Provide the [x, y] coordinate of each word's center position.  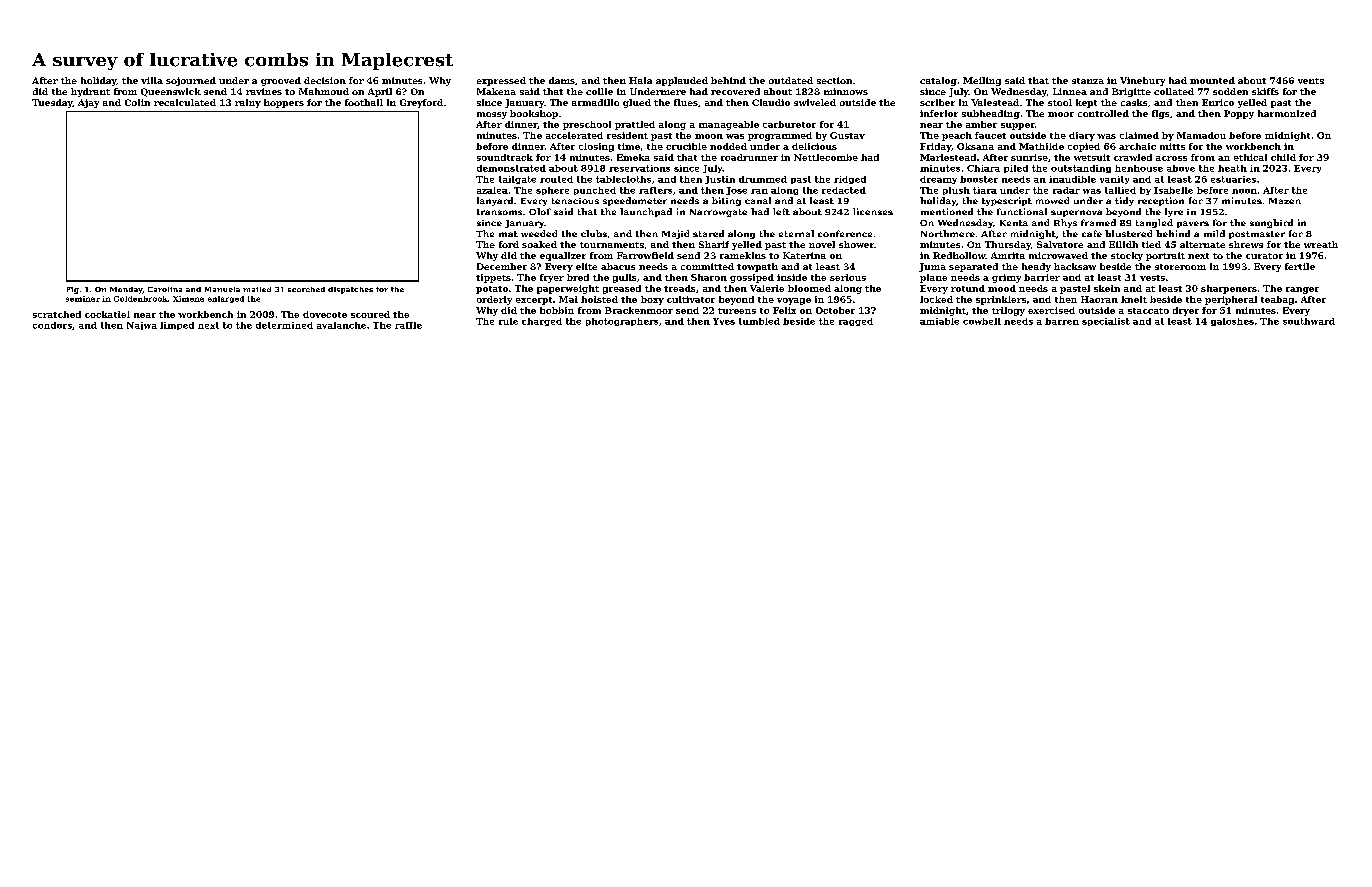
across [1171, 158]
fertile [1300, 266]
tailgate [517, 180]
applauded [682, 81]
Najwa [142, 326]
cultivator [691, 299]
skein [1107, 288]
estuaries [1233, 179]
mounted [1212, 80]
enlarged [226, 299]
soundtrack [505, 157]
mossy [492, 115]
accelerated [574, 135]
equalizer [563, 256]
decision [325, 80]
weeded [539, 233]
